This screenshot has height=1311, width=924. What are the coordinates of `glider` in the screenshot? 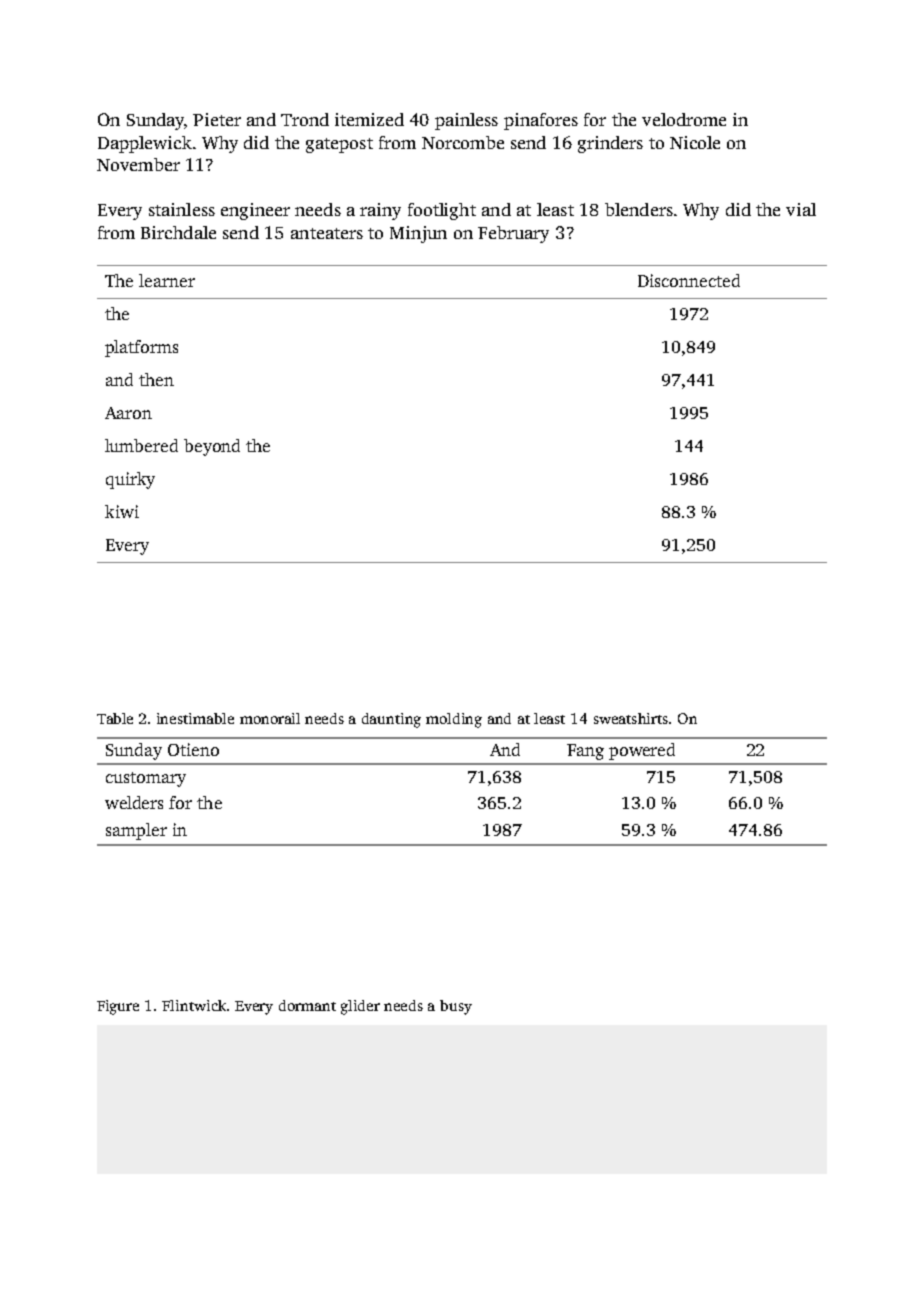 It's located at (360, 1007).
